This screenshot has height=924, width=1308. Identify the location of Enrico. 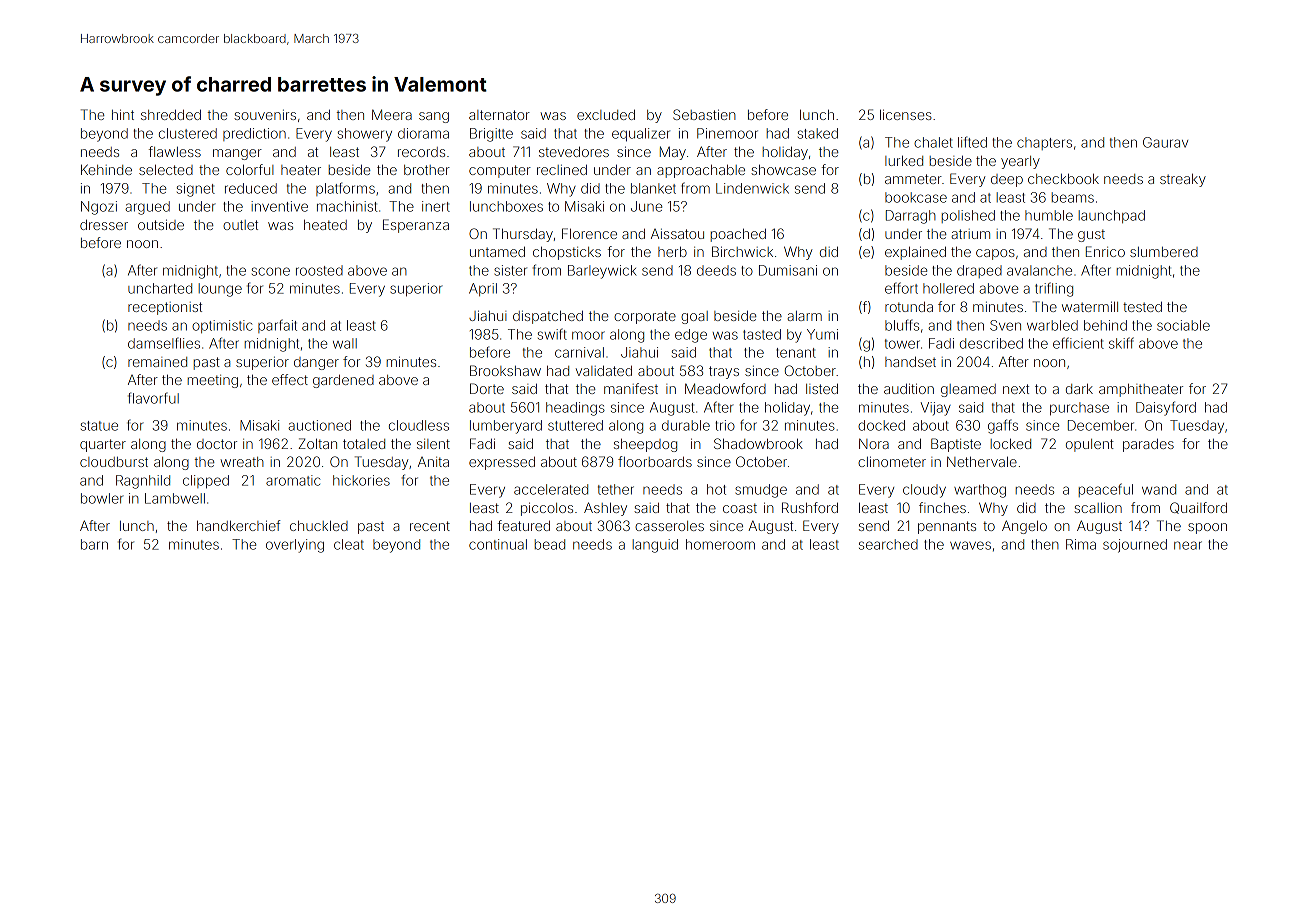
(1105, 251).
